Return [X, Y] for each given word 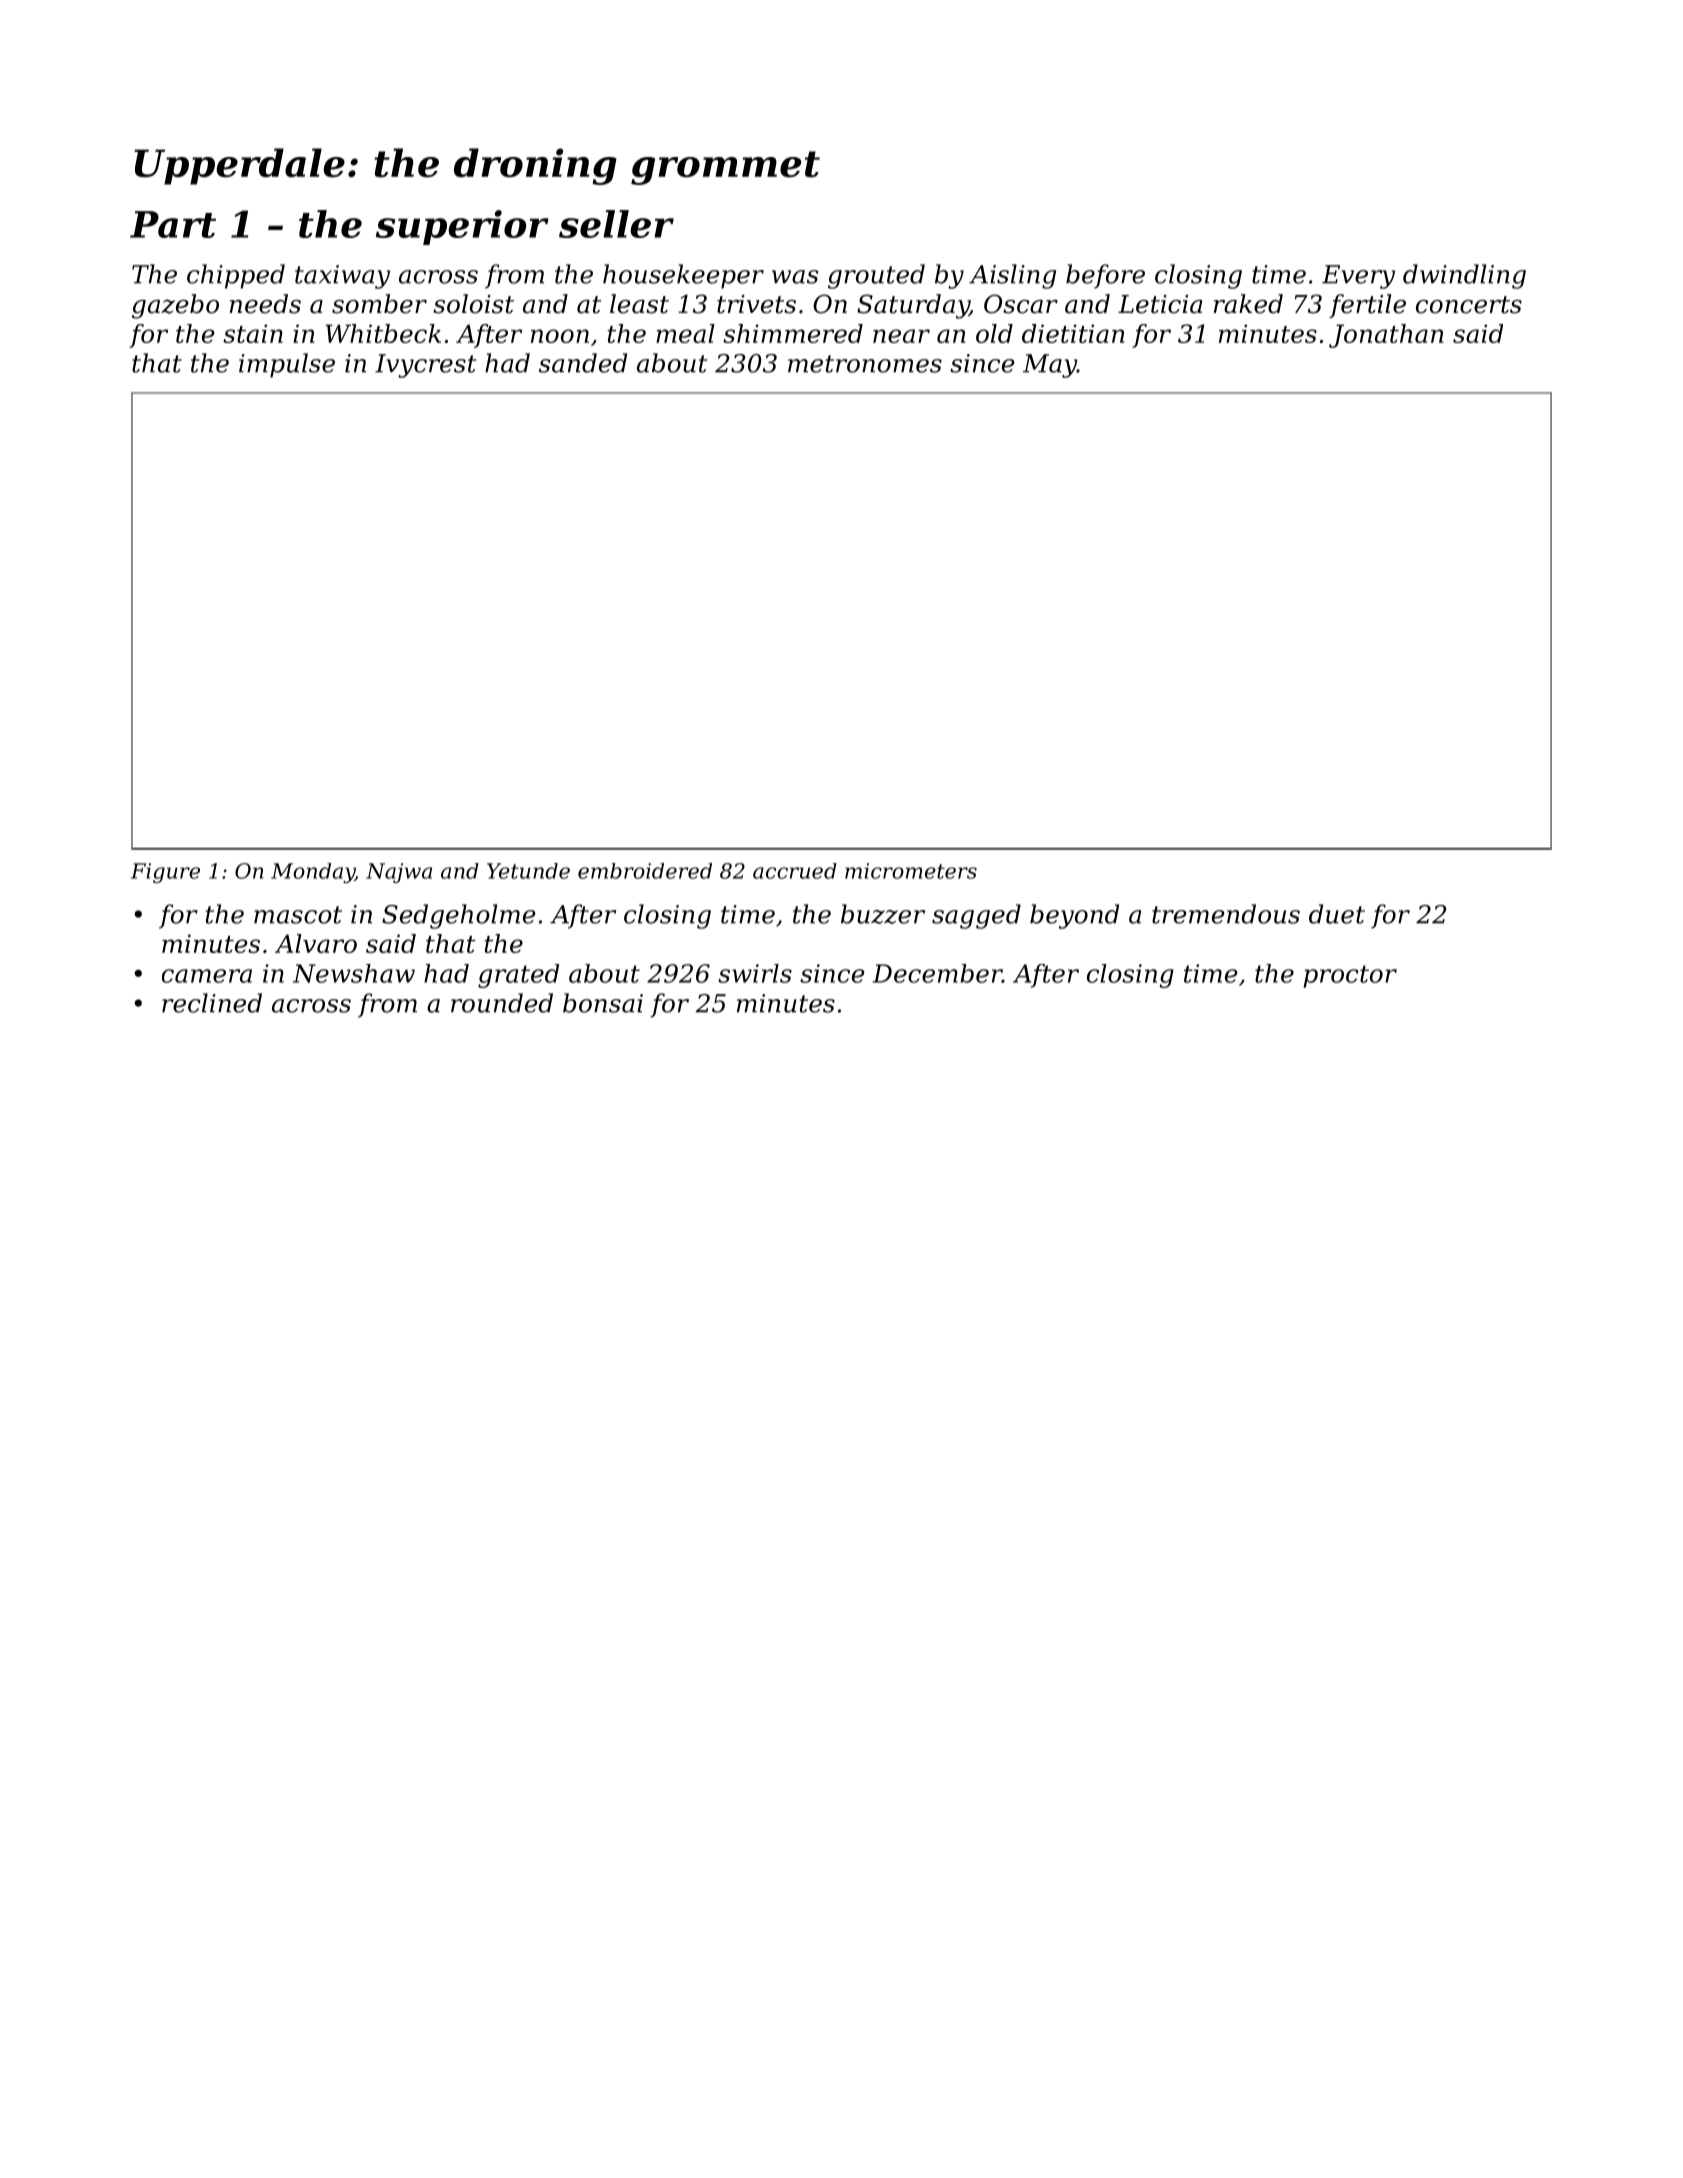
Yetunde [528, 871]
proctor [1350, 976]
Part [173, 224]
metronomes [865, 364]
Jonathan [1386, 336]
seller [616, 224]
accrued [795, 871]
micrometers [911, 871]
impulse [287, 365]
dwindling [1464, 276]
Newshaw [354, 973]
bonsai [603, 1003]
